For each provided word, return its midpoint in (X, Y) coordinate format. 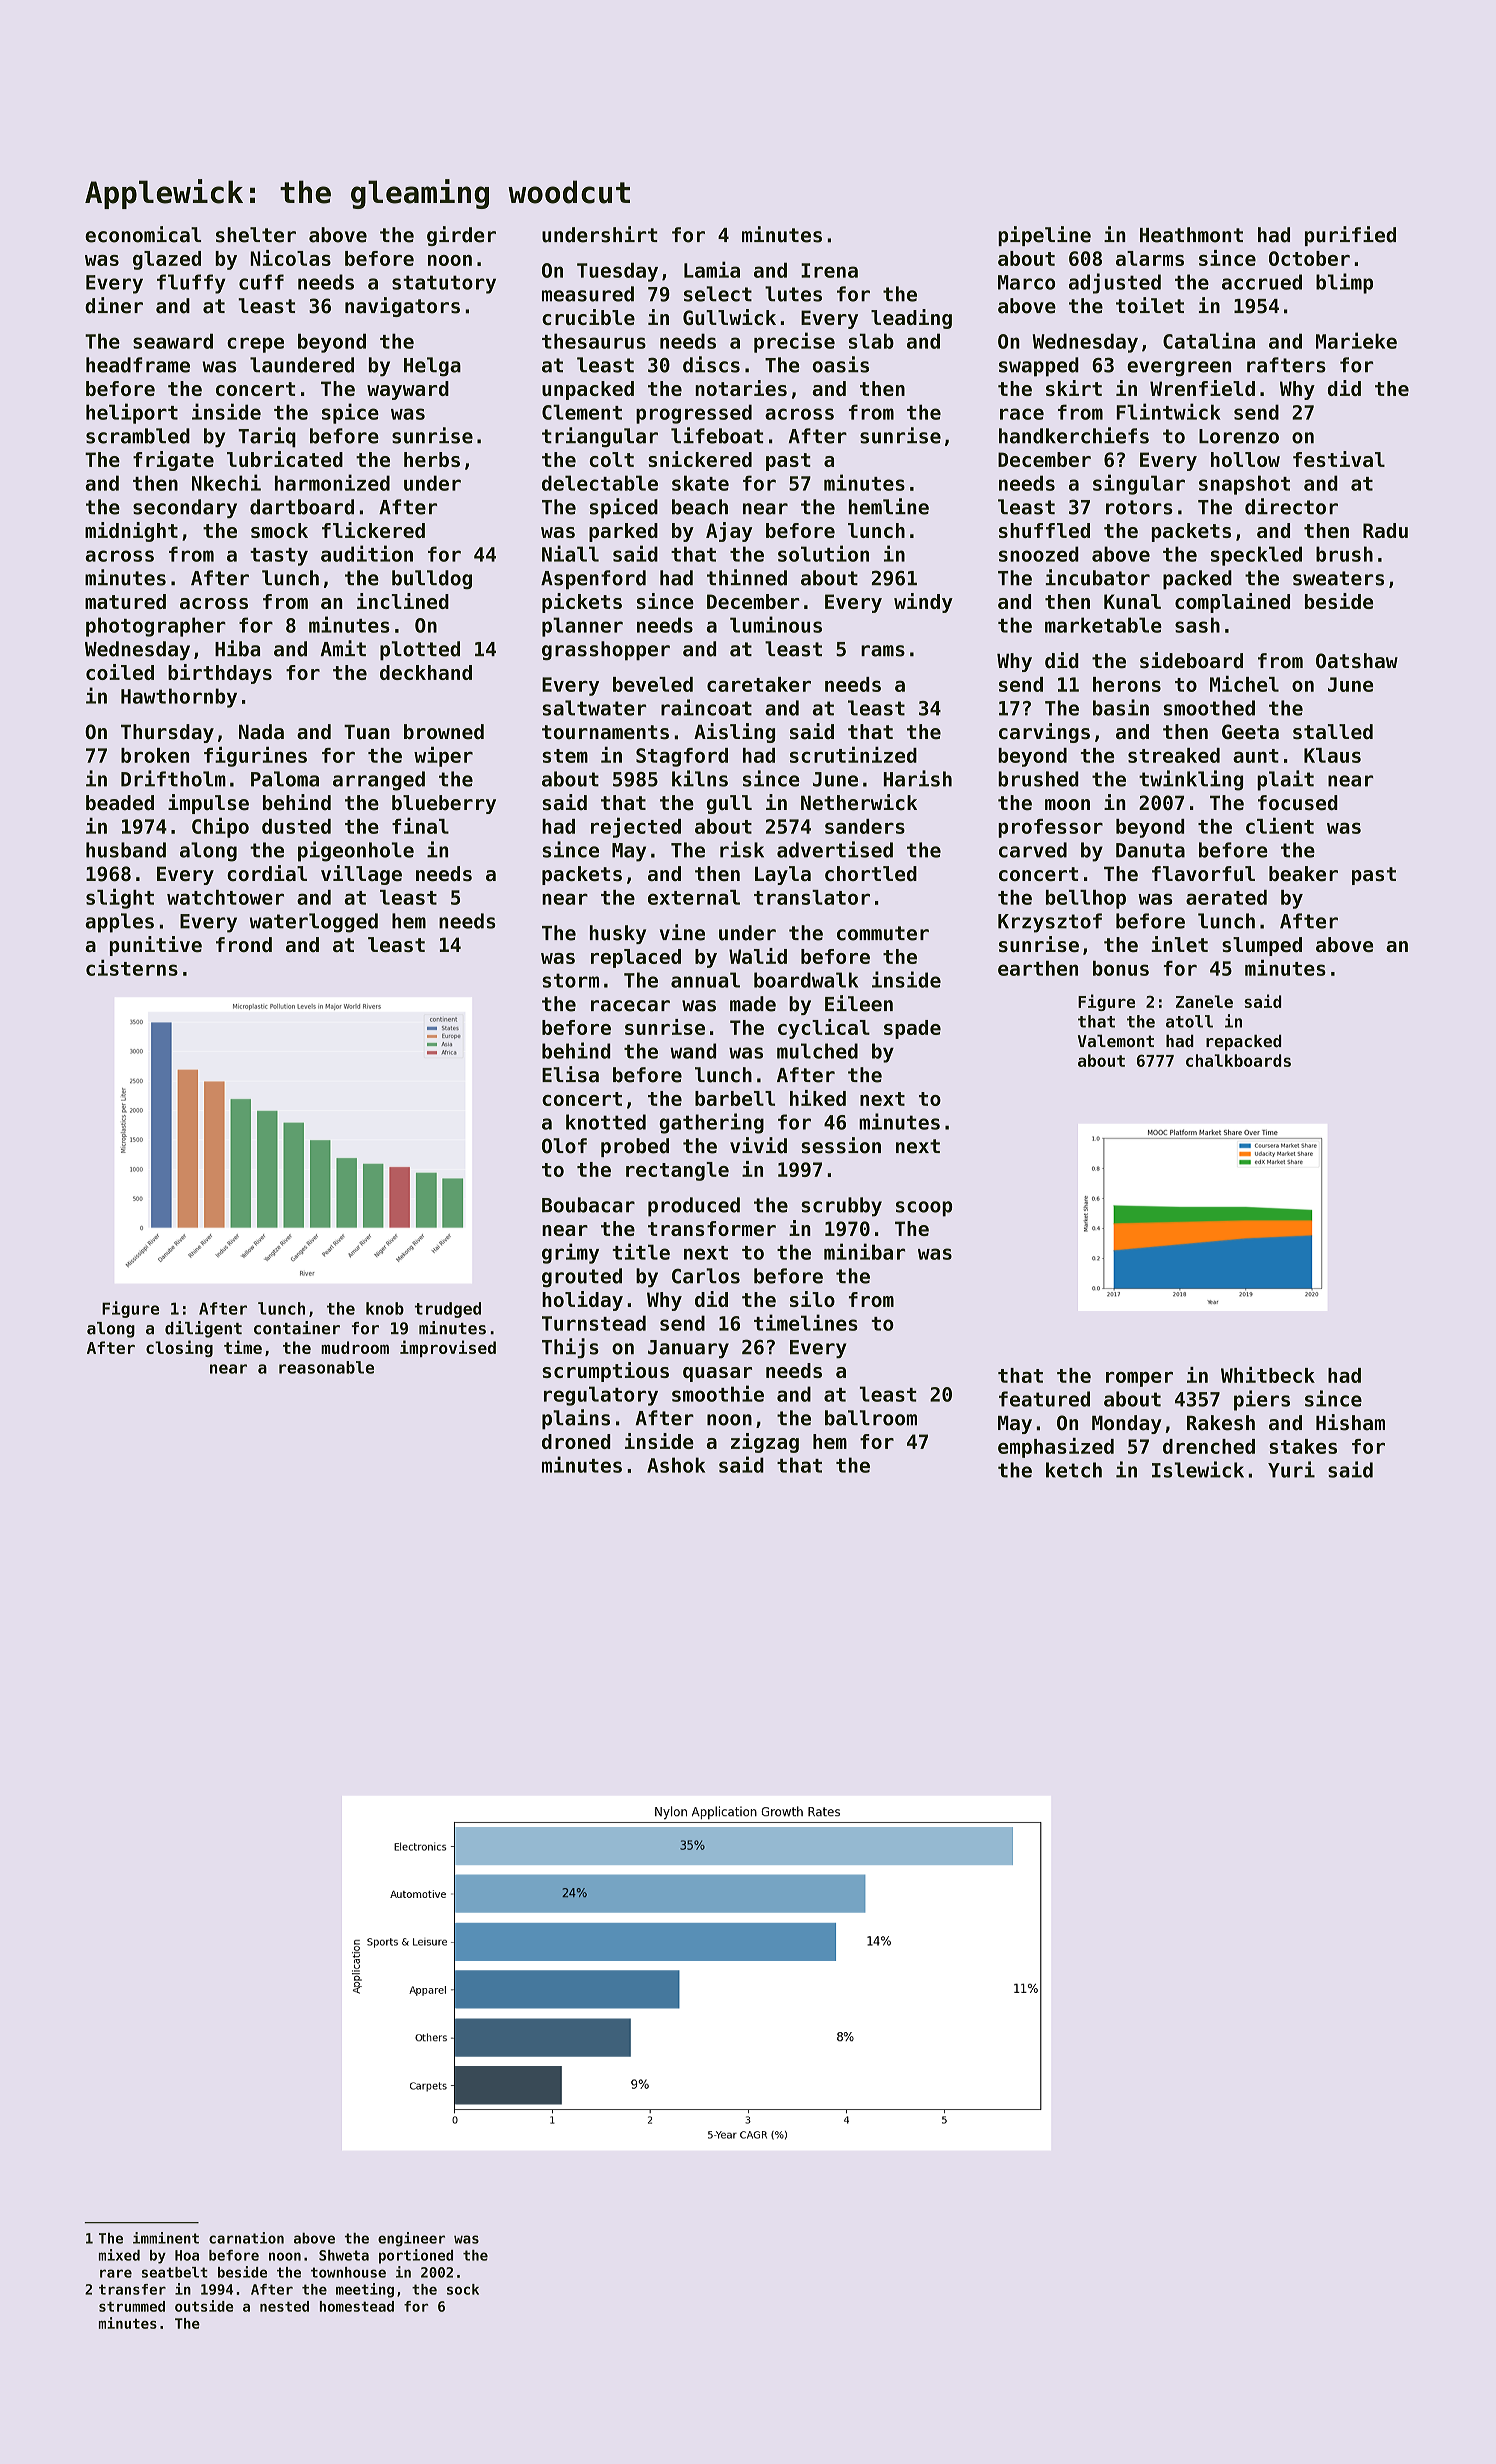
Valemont (1116, 1041)
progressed (694, 414)
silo (812, 1299)
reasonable (326, 1367)
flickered (373, 530)
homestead (357, 2306)
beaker (1303, 874)
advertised (835, 849)
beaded (120, 803)
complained (1232, 603)
